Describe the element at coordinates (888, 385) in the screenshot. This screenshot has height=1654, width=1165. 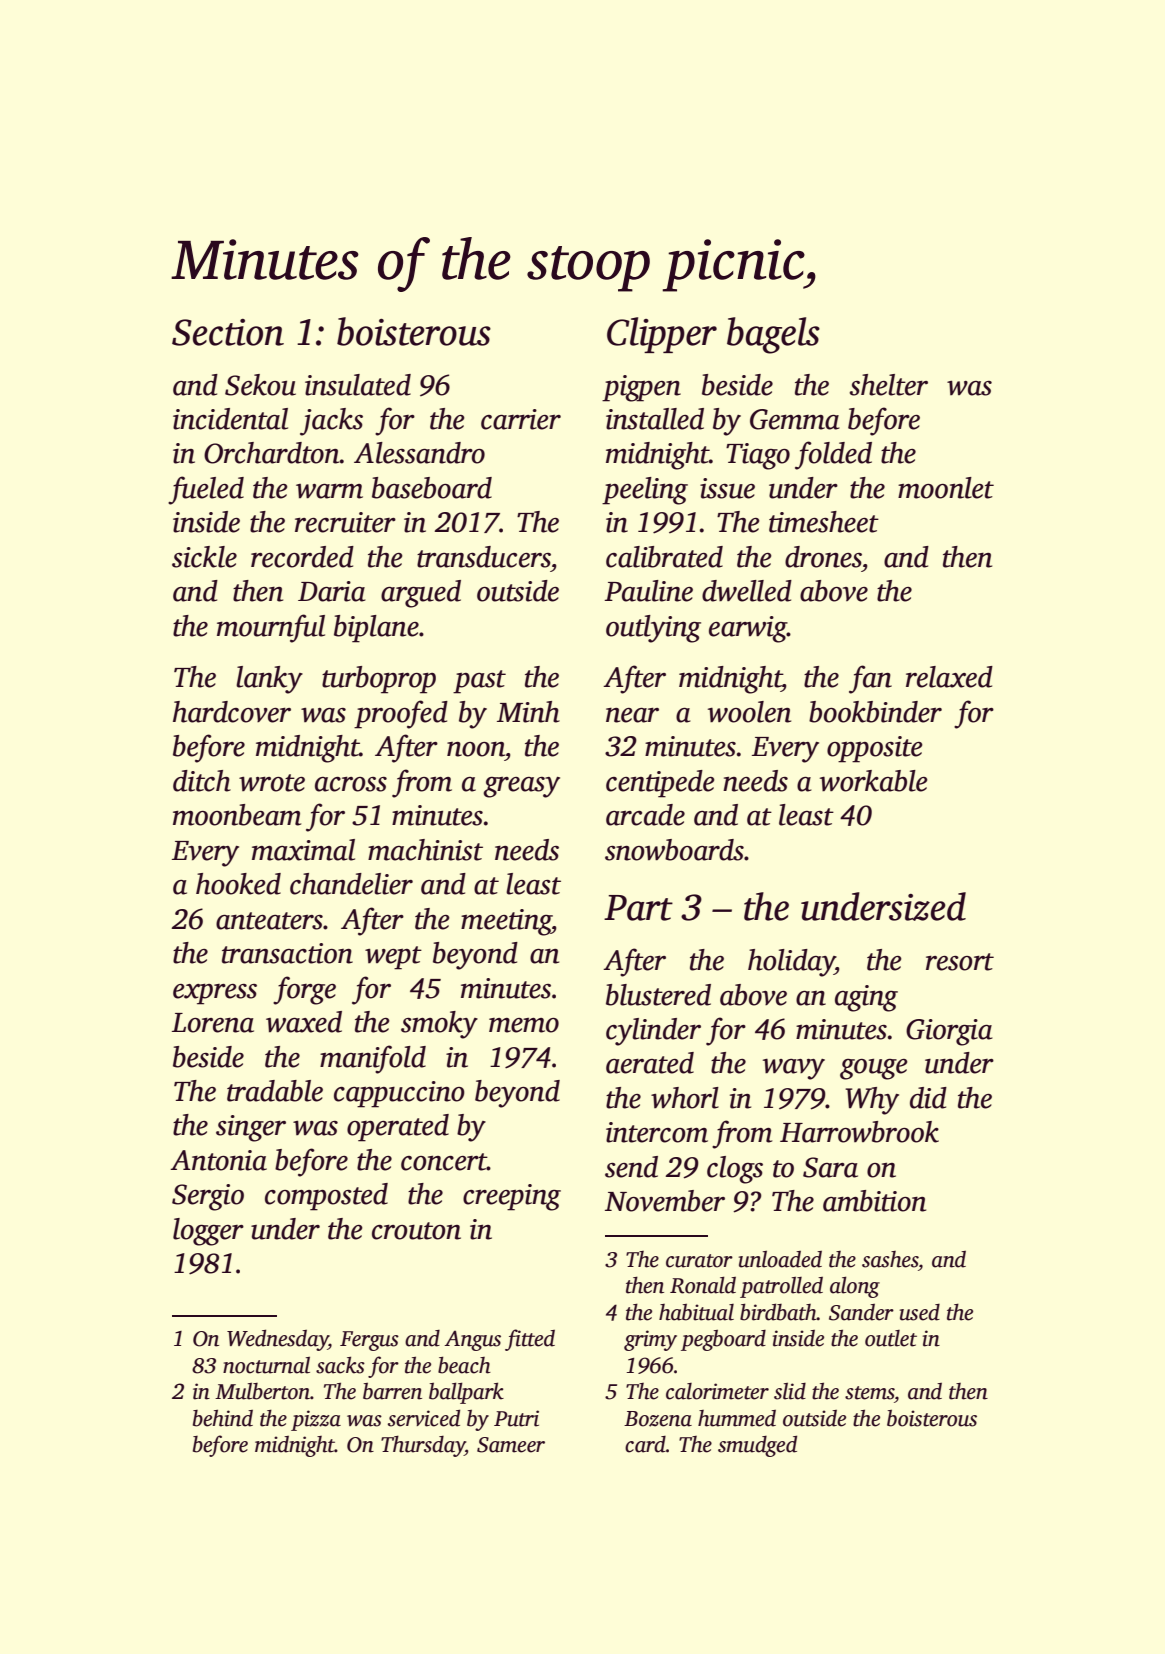
I see `shelter` at that location.
